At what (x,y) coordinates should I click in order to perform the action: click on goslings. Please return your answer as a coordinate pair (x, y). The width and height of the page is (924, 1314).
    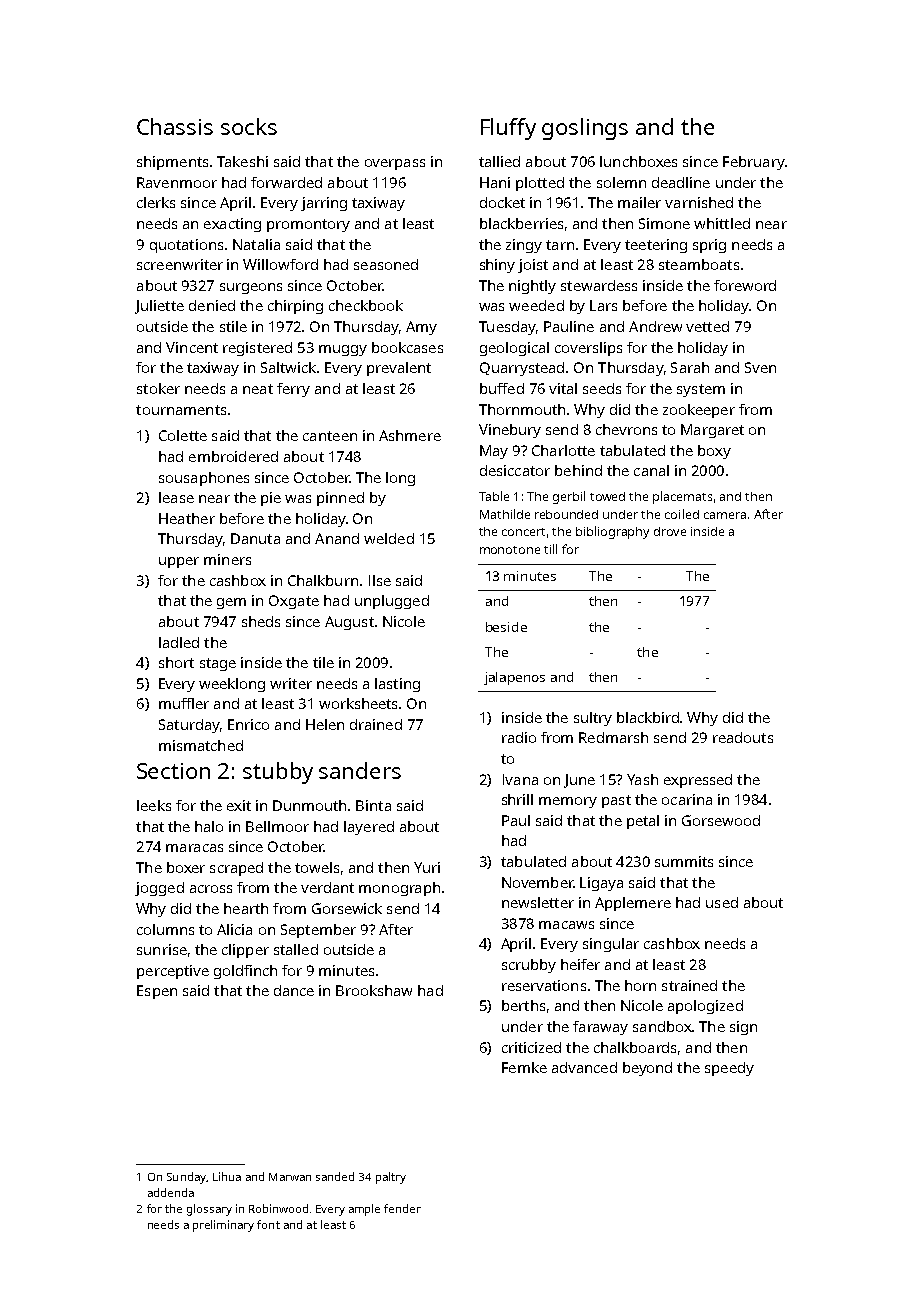
    Looking at the image, I should click on (585, 129).
